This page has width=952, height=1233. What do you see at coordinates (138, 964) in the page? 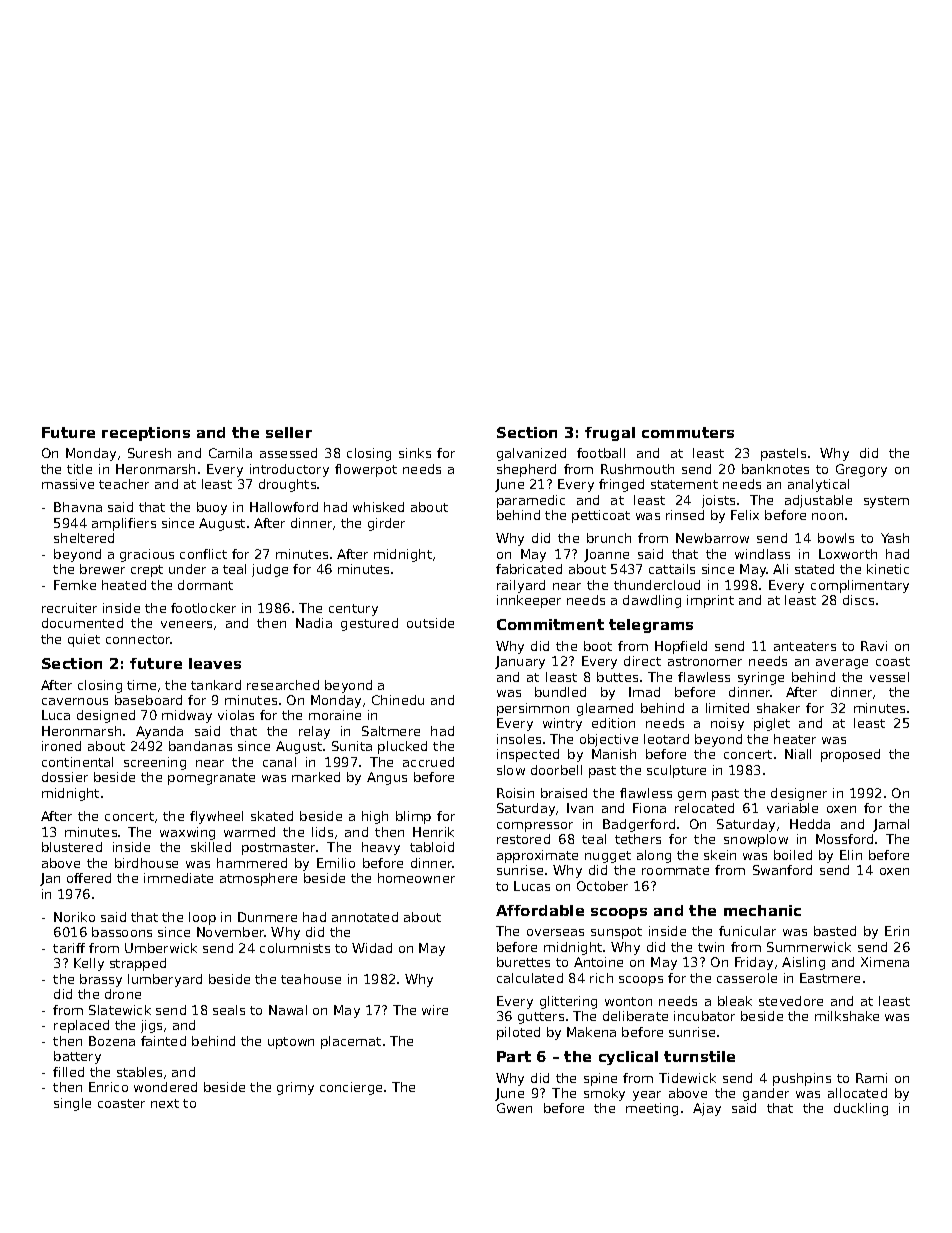
I see `strapped` at bounding box center [138, 964].
